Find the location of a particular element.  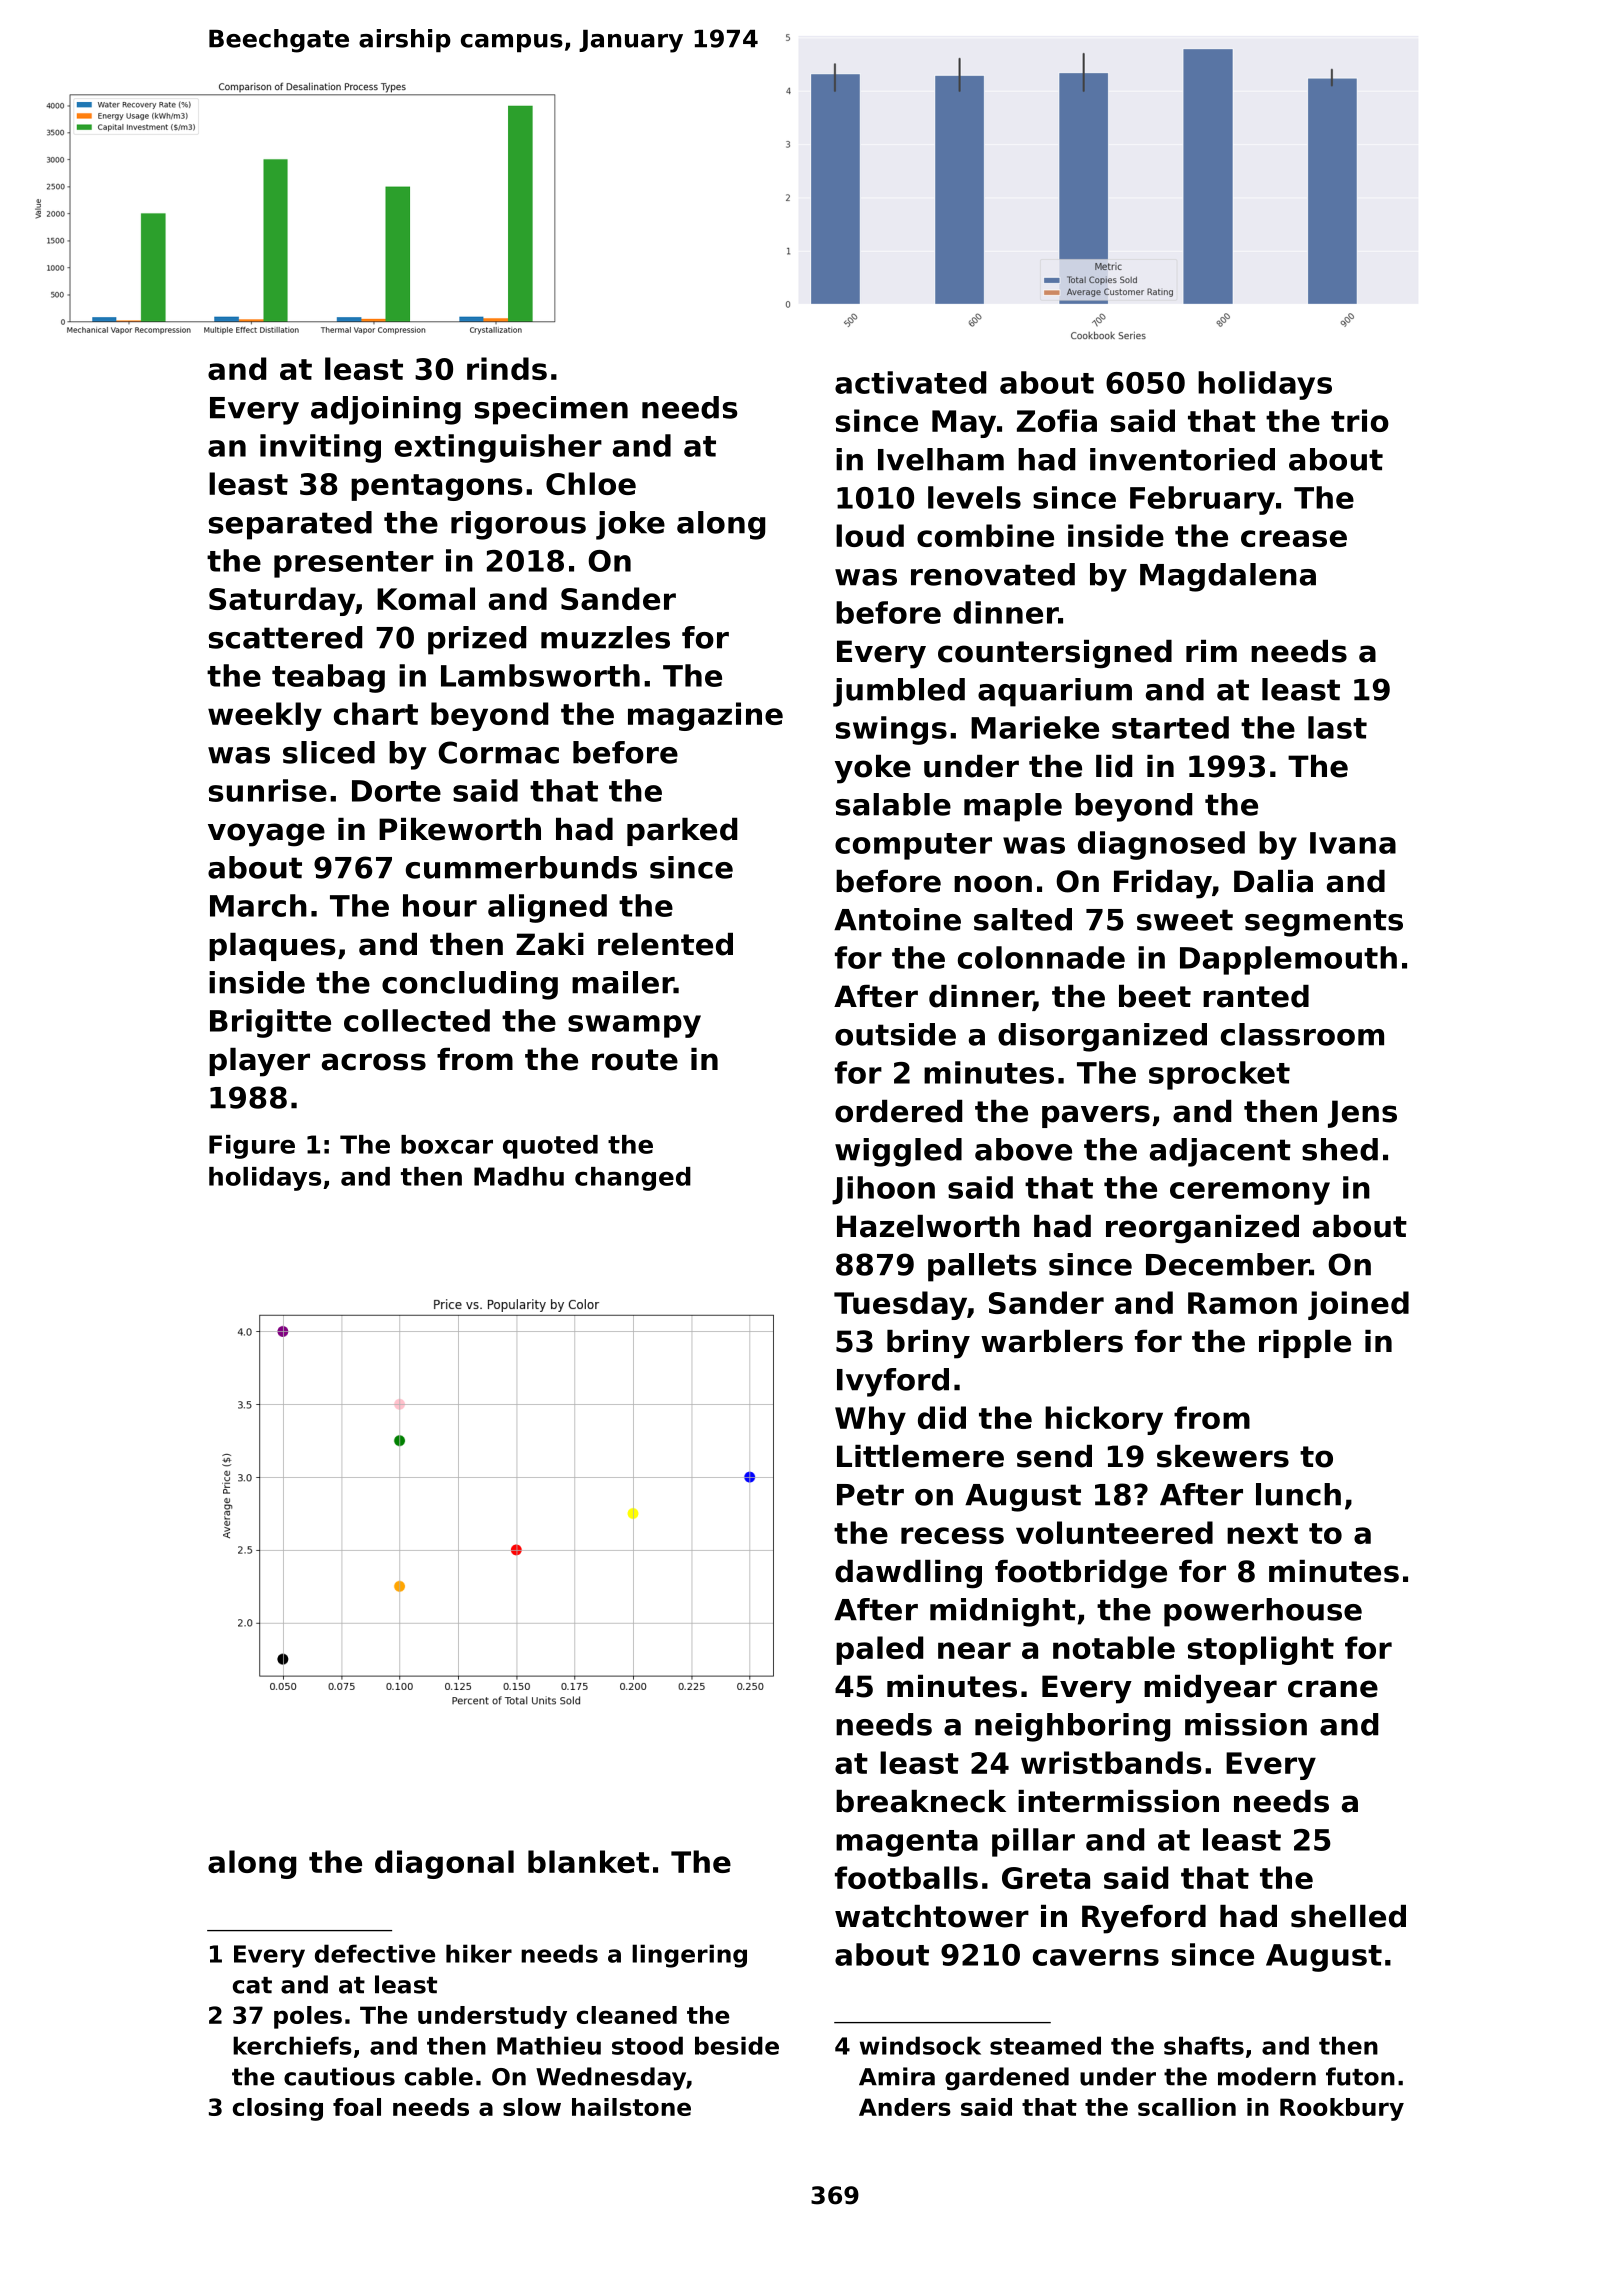

foal is located at coordinates (357, 2107).
